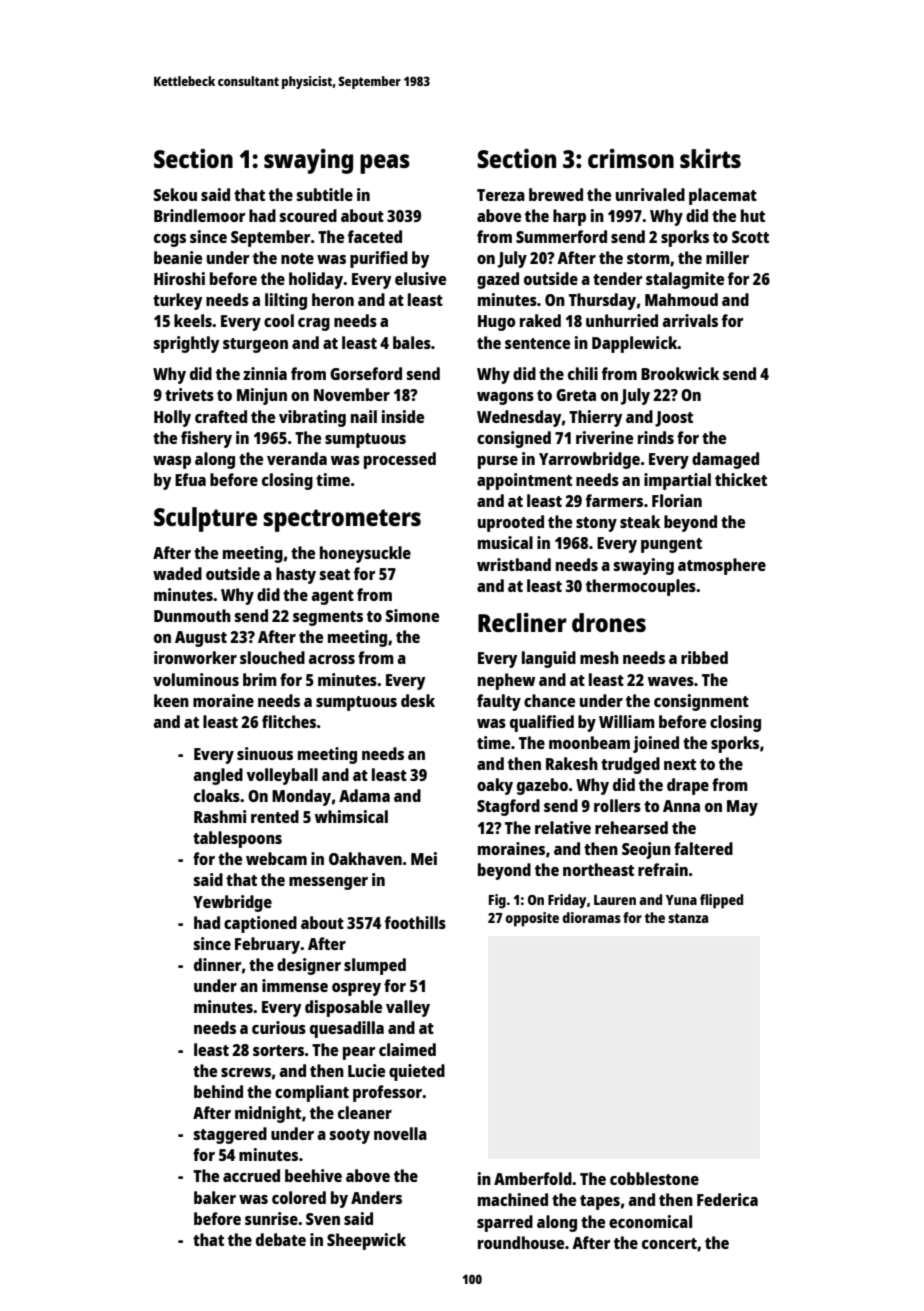 Image resolution: width=924 pixels, height=1311 pixels. Describe the element at coordinates (312, 418) in the screenshot. I see `vibrating` at that location.
